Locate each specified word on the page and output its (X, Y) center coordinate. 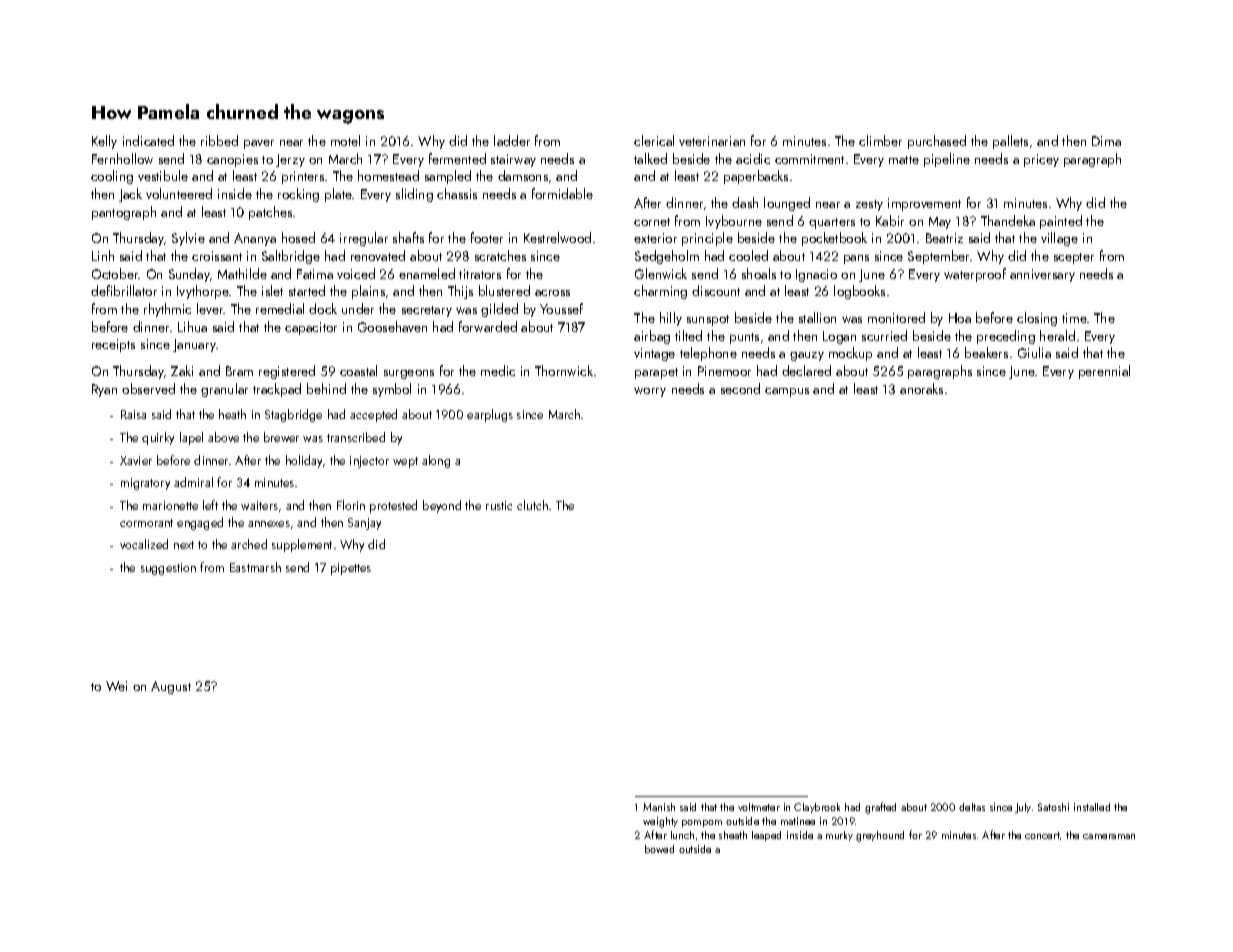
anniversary (1042, 275)
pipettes (351, 569)
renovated (378, 255)
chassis (457, 193)
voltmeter (759, 807)
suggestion (168, 569)
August (171, 687)
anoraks (921, 388)
